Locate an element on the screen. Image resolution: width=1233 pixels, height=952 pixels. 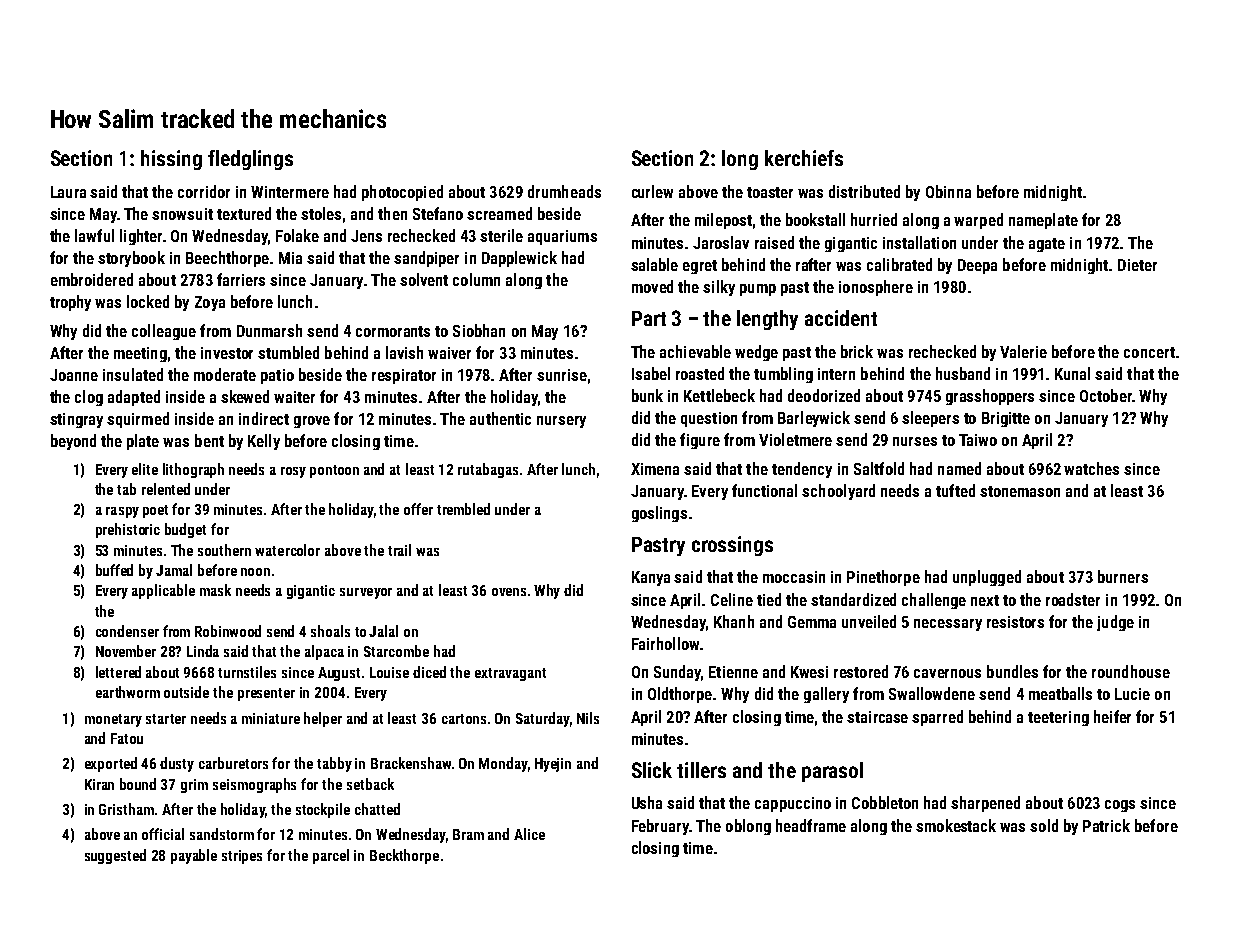
fledglings is located at coordinates (250, 160).
